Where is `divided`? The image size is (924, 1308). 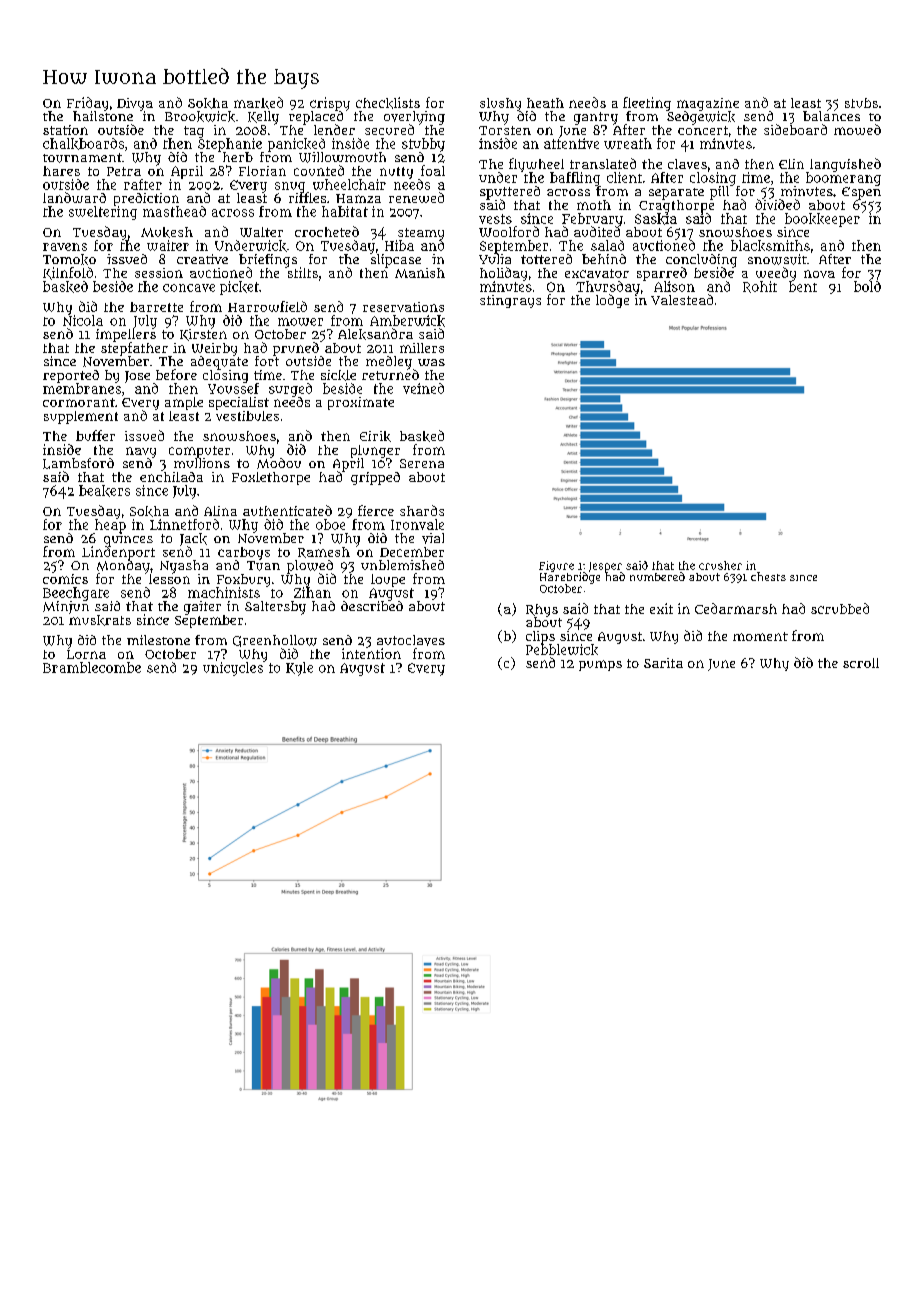 divided is located at coordinates (777, 204).
